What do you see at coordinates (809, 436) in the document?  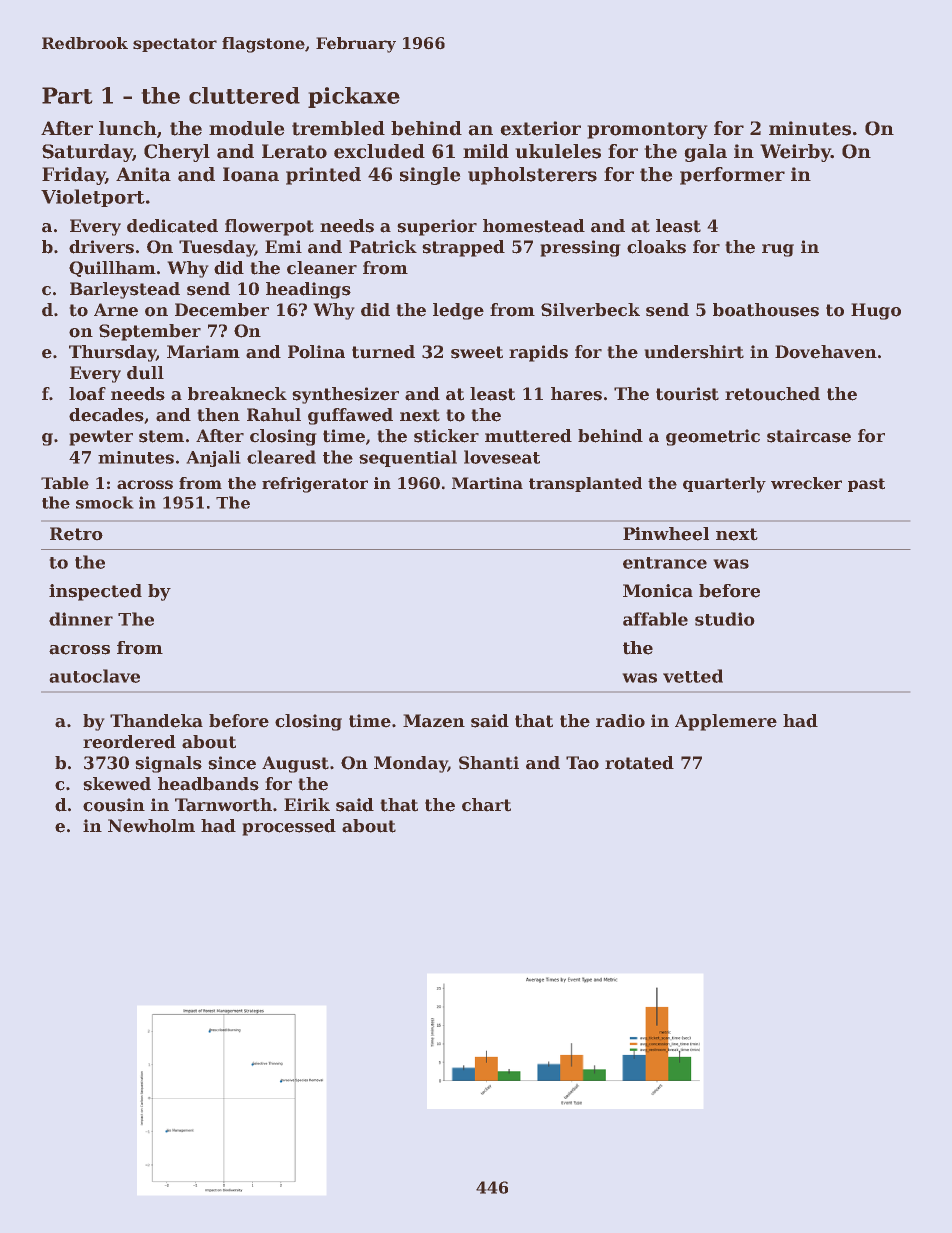 I see `staircase` at bounding box center [809, 436].
